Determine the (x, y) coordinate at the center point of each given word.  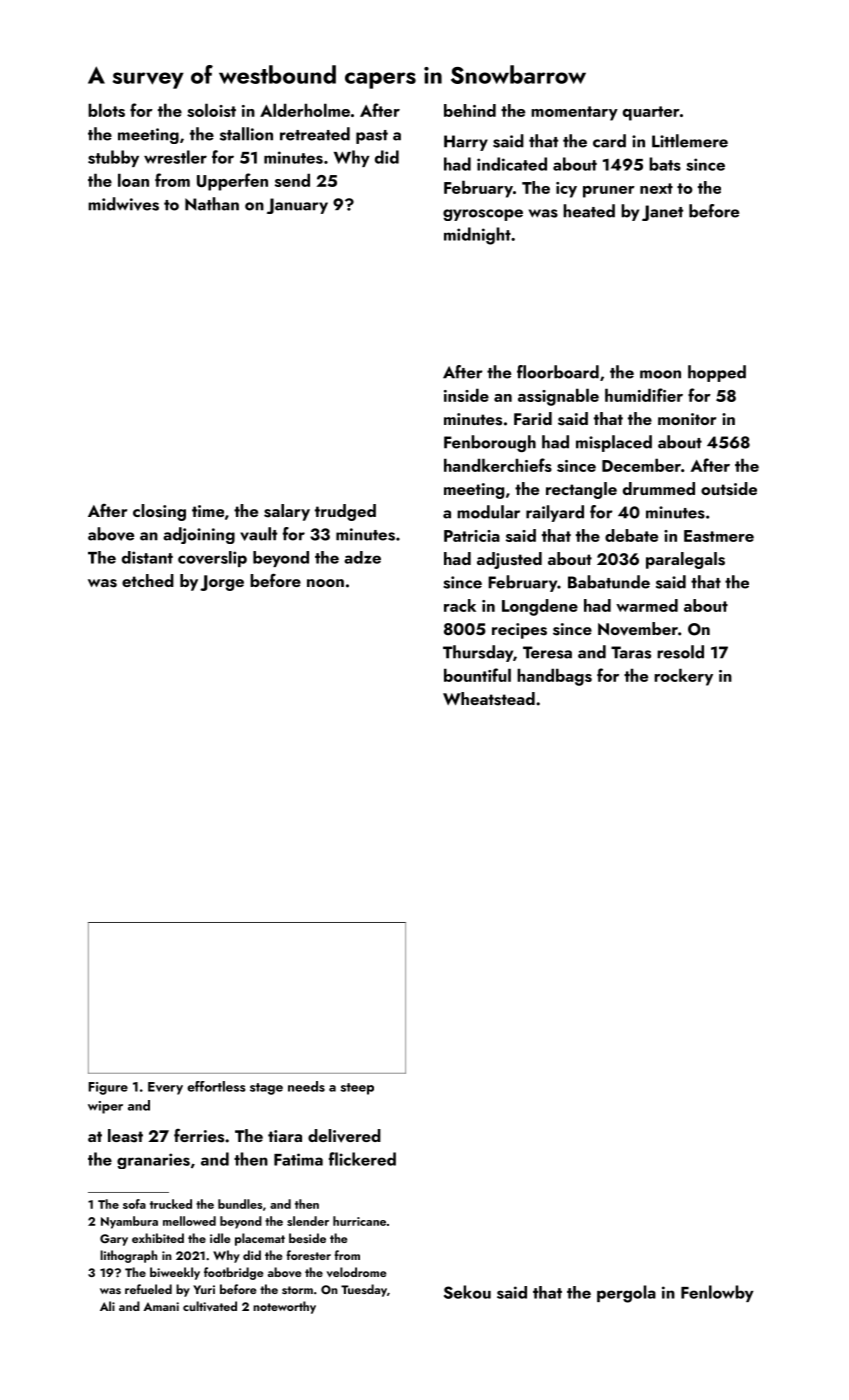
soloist (211, 110)
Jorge (222, 583)
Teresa (547, 652)
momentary (574, 113)
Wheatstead (489, 699)
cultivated (210, 1306)
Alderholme (305, 110)
